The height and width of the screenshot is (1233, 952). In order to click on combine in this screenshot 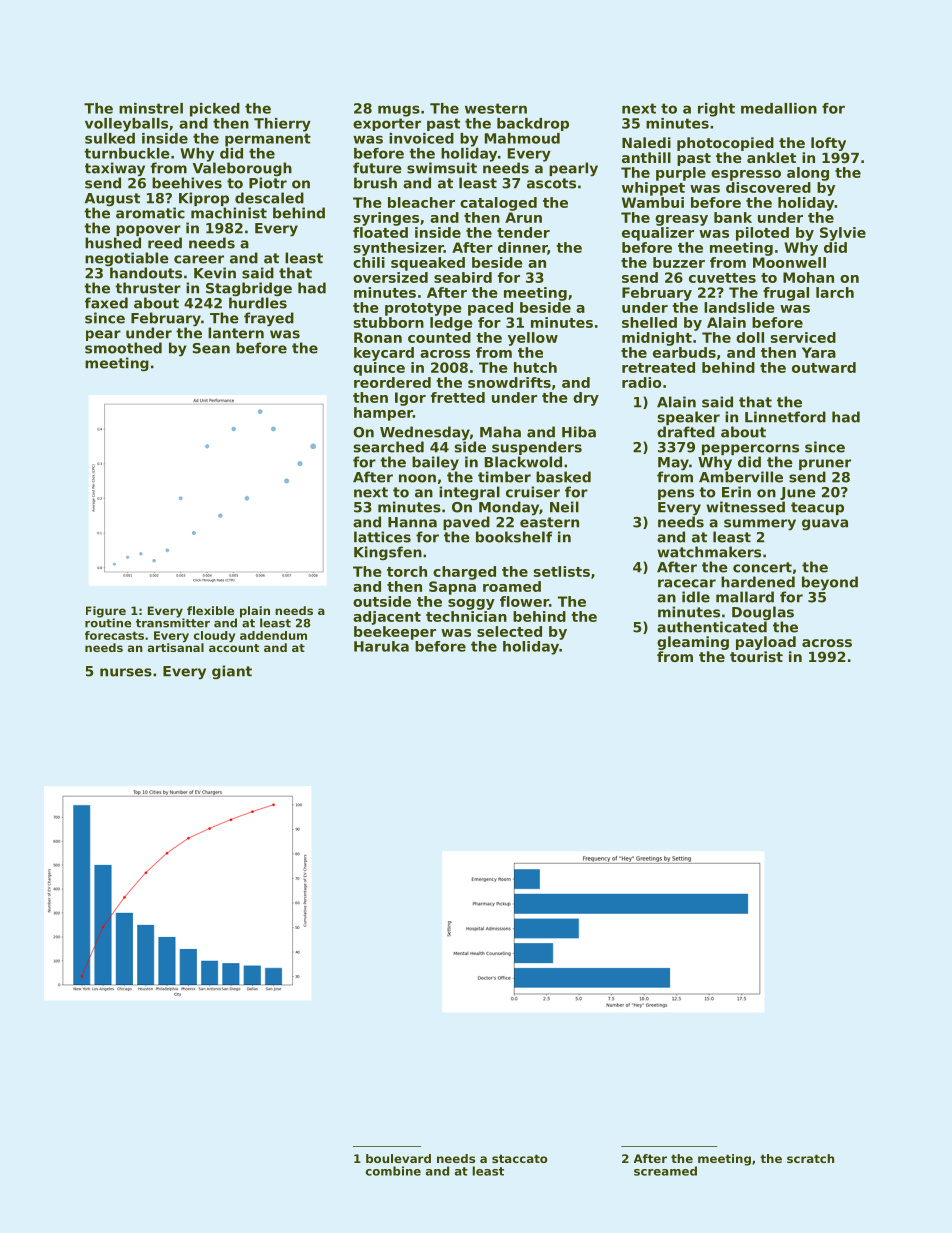, I will do `click(393, 1171)`.
